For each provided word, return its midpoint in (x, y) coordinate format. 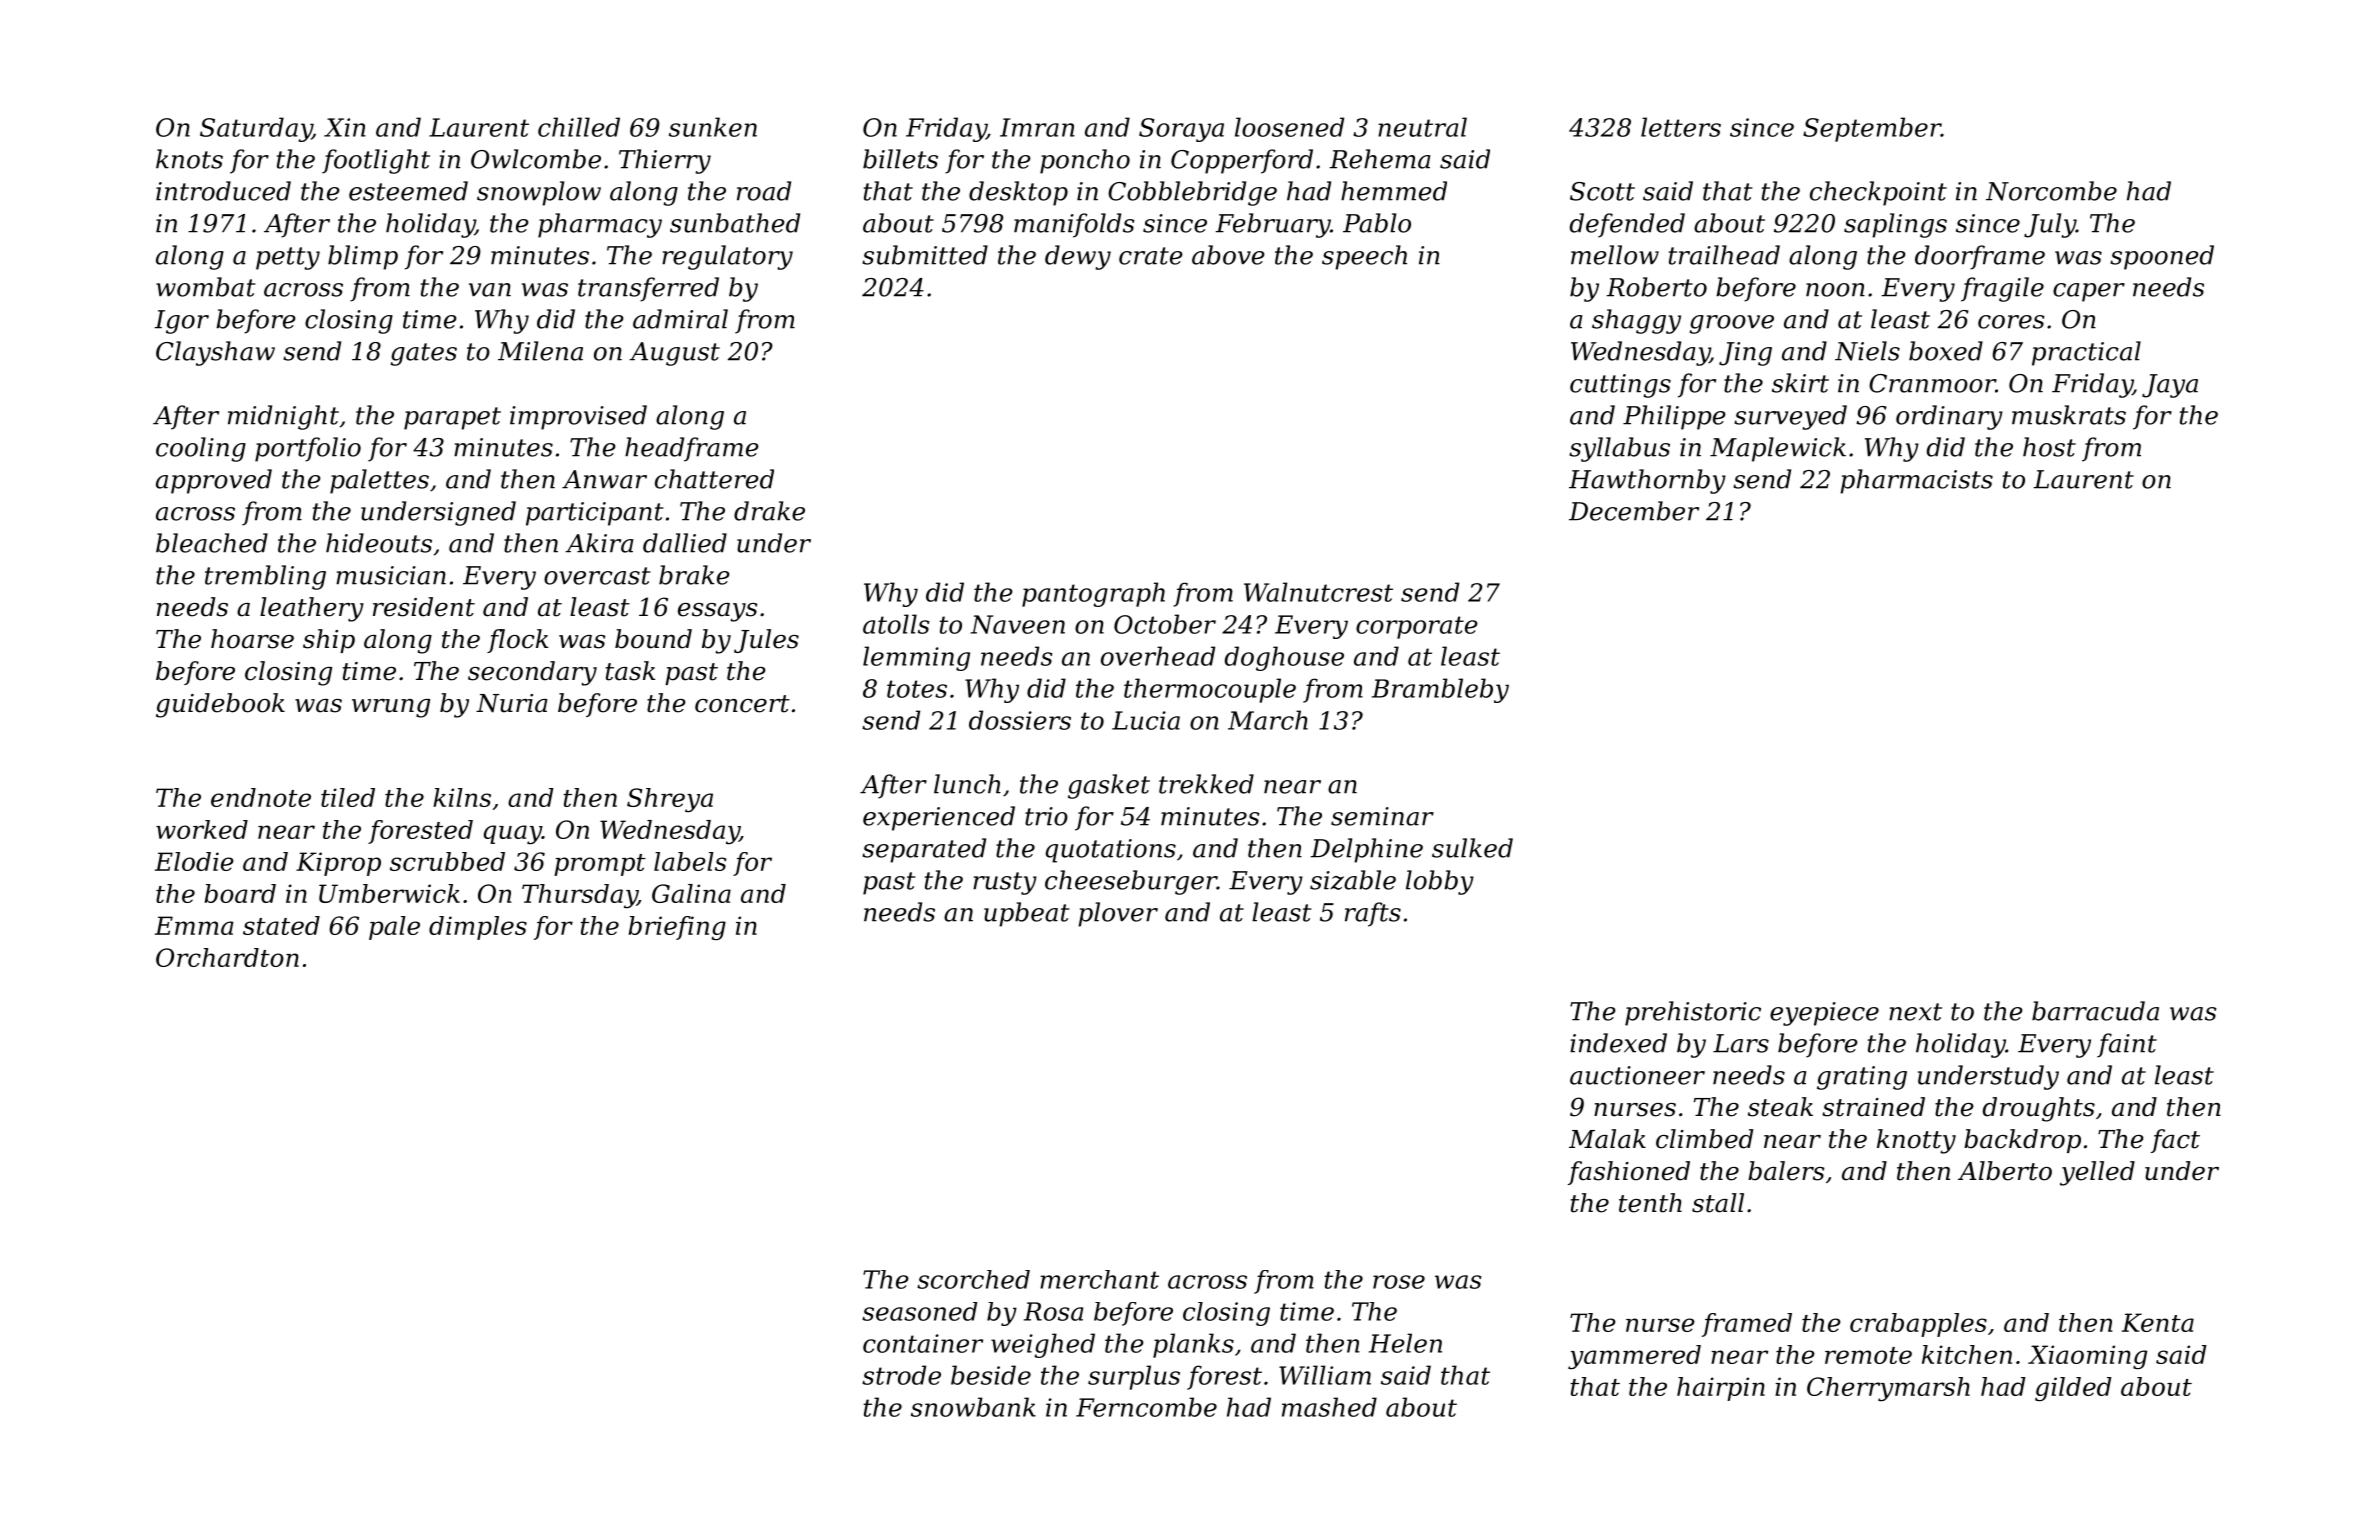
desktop (1018, 193)
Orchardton (227, 957)
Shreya (670, 800)
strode (901, 1375)
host (2049, 447)
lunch (967, 784)
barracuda (2095, 1011)
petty (288, 258)
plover (1118, 914)
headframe (692, 449)
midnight (283, 417)
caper (2089, 292)
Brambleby (1440, 690)
